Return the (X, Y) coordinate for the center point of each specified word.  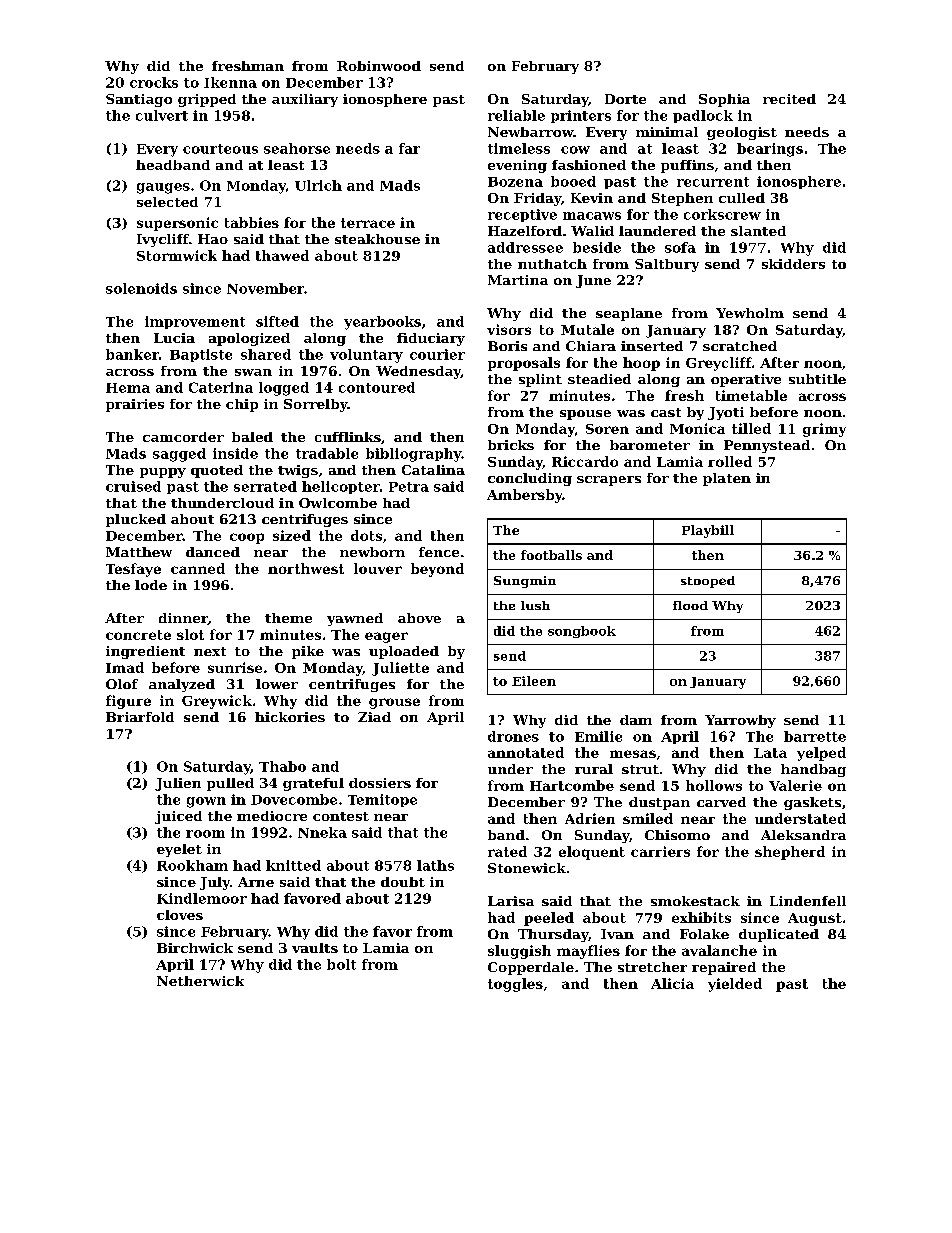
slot (190, 634)
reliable (516, 115)
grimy (824, 430)
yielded (735, 985)
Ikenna (230, 82)
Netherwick (200, 981)
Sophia (724, 100)
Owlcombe (338, 503)
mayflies (588, 952)
